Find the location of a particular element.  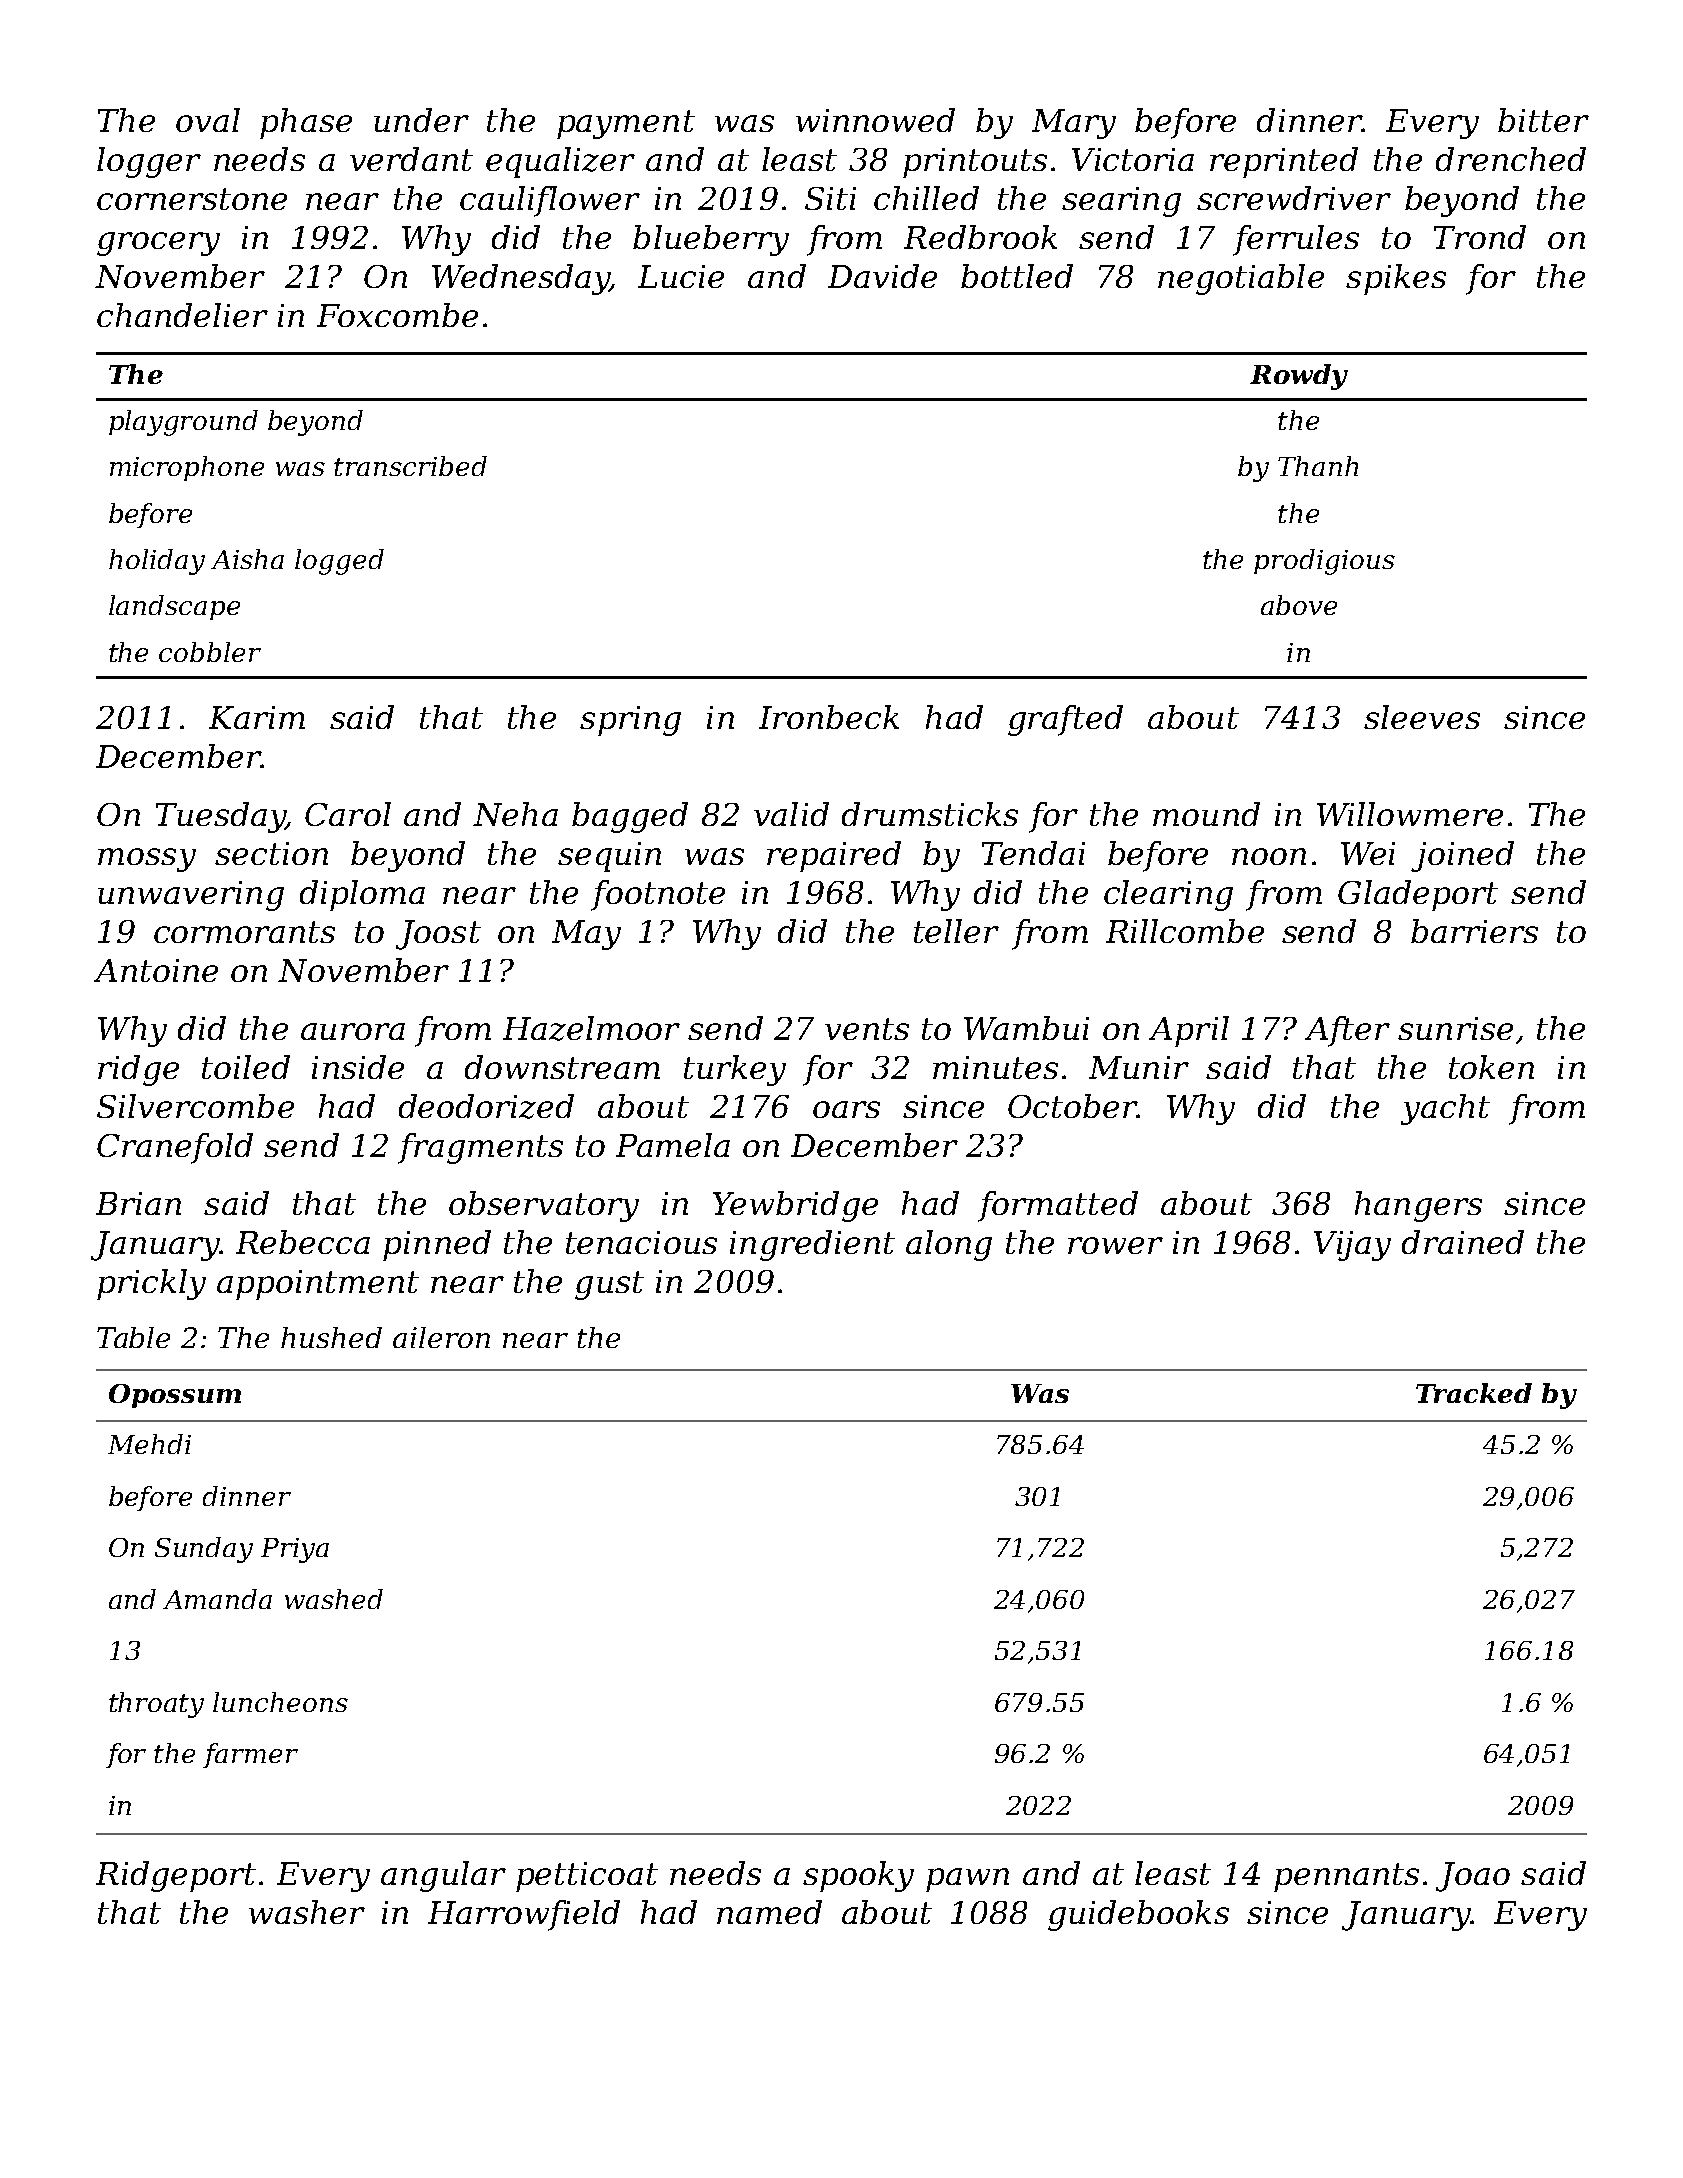

Tracked is located at coordinates (1474, 1393).
